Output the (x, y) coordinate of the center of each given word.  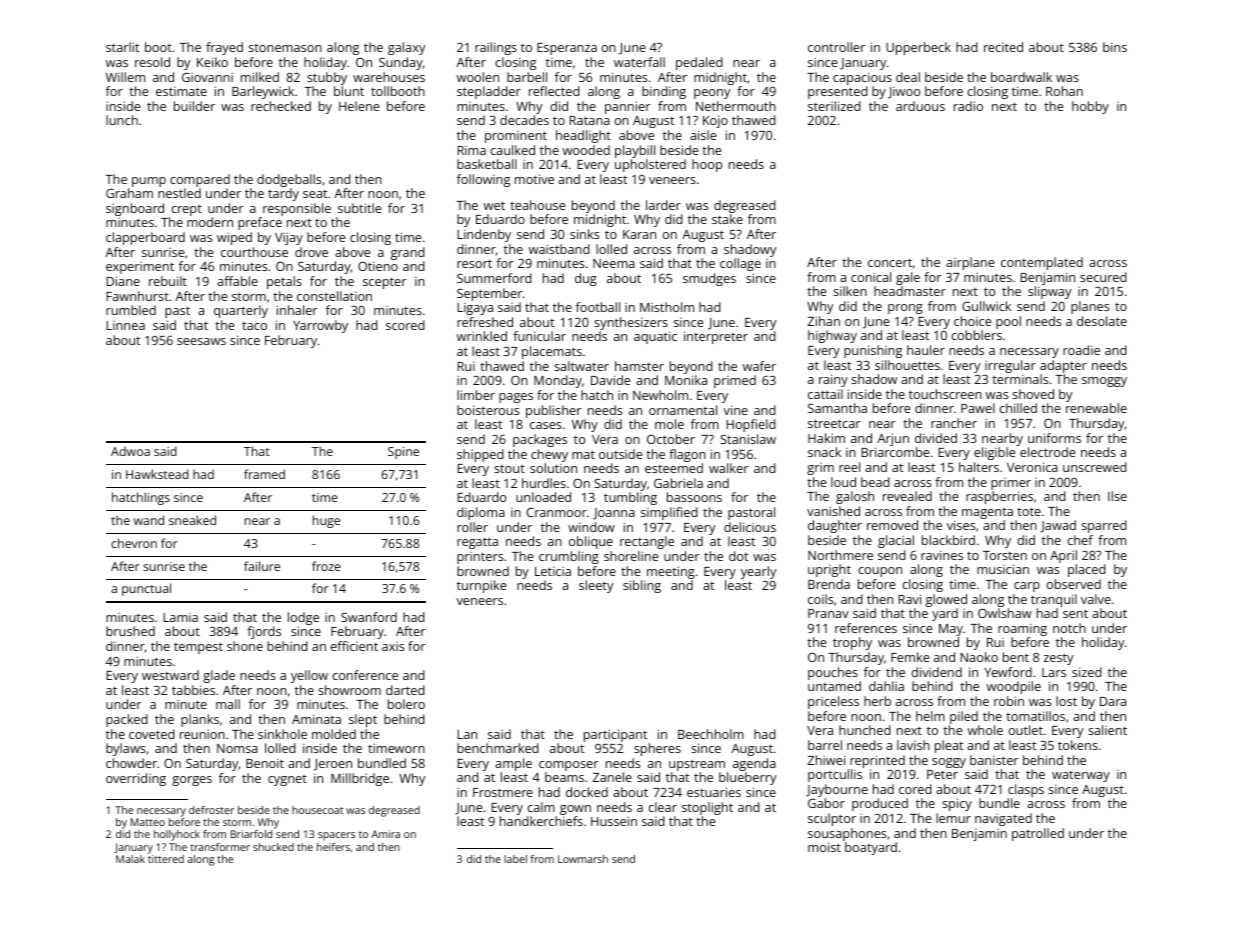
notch (1069, 628)
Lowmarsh (583, 859)
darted (405, 690)
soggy (949, 763)
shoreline (631, 556)
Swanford (369, 617)
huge (326, 521)
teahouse (537, 205)
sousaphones (847, 834)
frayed (224, 48)
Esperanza (567, 49)
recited (1003, 47)
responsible (297, 209)
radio (968, 106)
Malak (130, 859)
